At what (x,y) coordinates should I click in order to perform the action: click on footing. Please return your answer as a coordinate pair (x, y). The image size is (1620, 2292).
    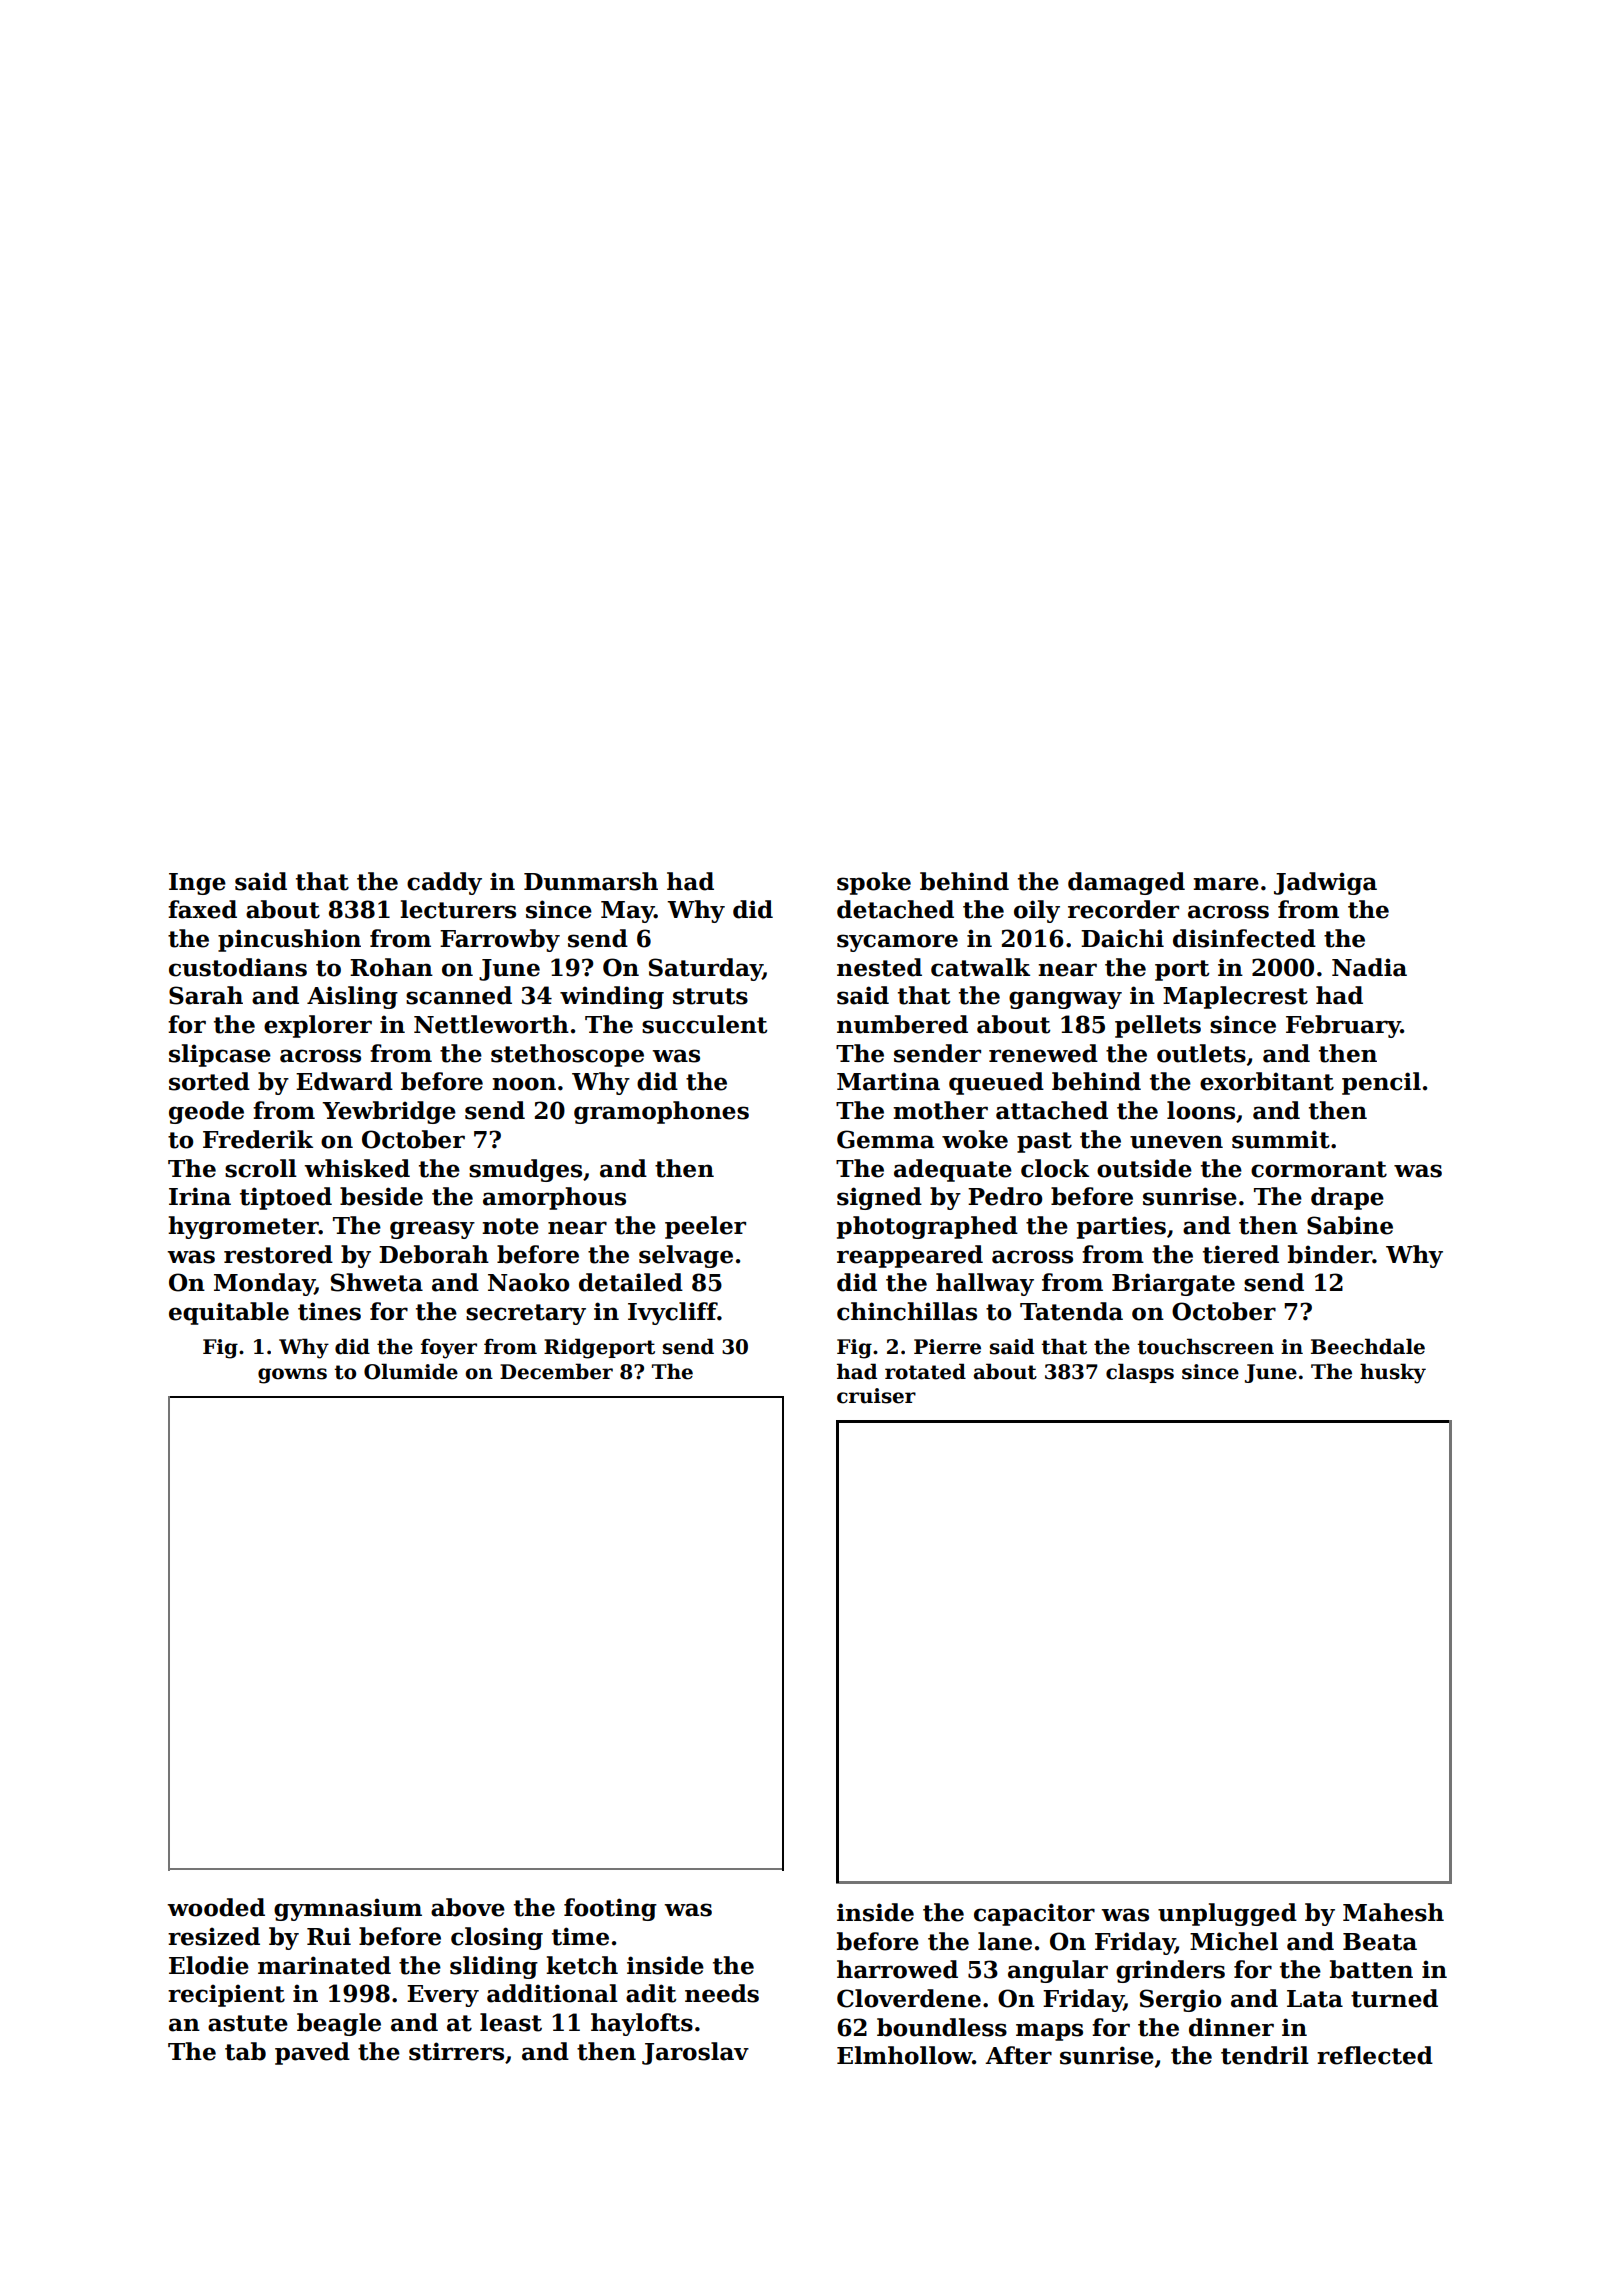
    Looking at the image, I should click on (610, 1909).
